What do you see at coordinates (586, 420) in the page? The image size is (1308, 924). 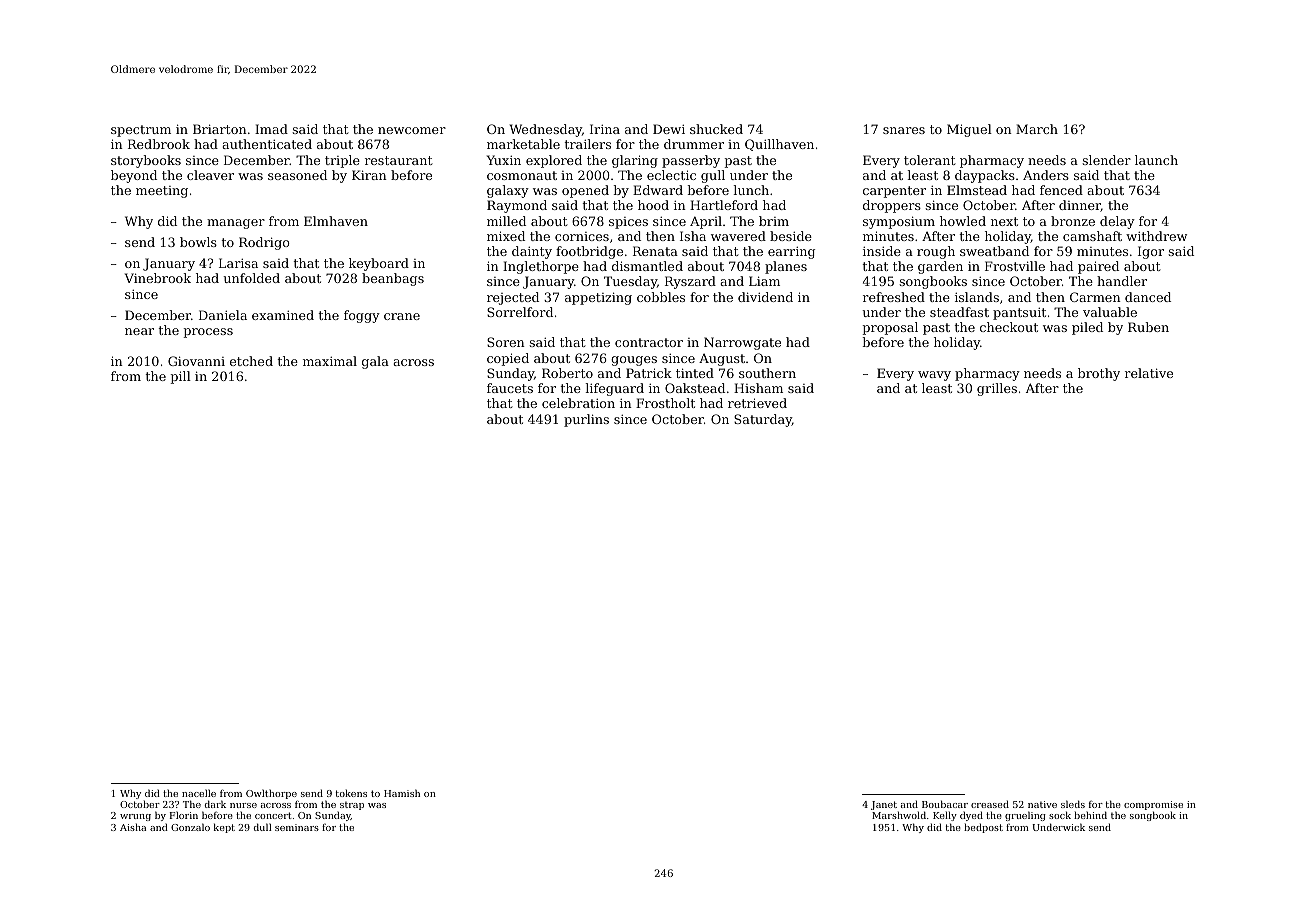 I see `purlins` at bounding box center [586, 420].
